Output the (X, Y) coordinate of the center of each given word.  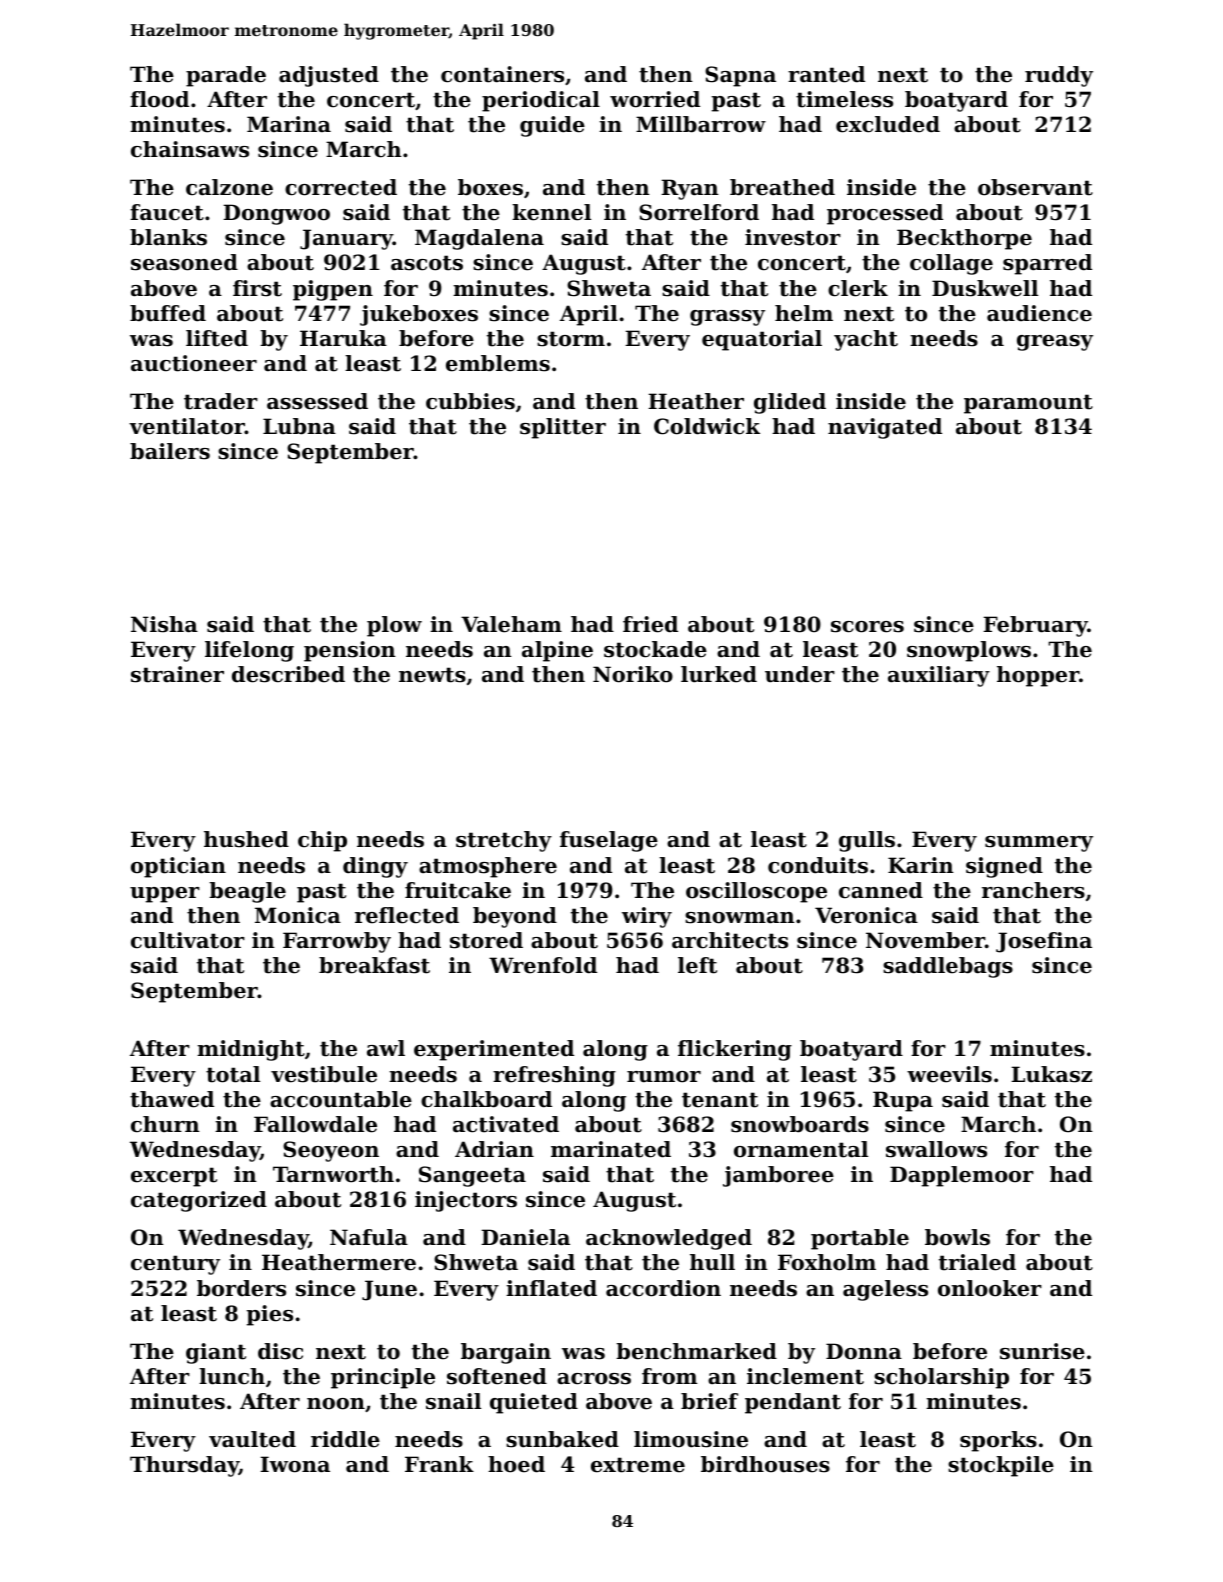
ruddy (1059, 76)
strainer (177, 674)
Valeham (511, 624)
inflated (551, 1288)
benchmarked (696, 1351)
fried (650, 624)
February (1035, 626)
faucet (167, 212)
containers (502, 74)
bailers (170, 451)
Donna (864, 1351)
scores (867, 627)
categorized (199, 1201)
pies (270, 1315)
